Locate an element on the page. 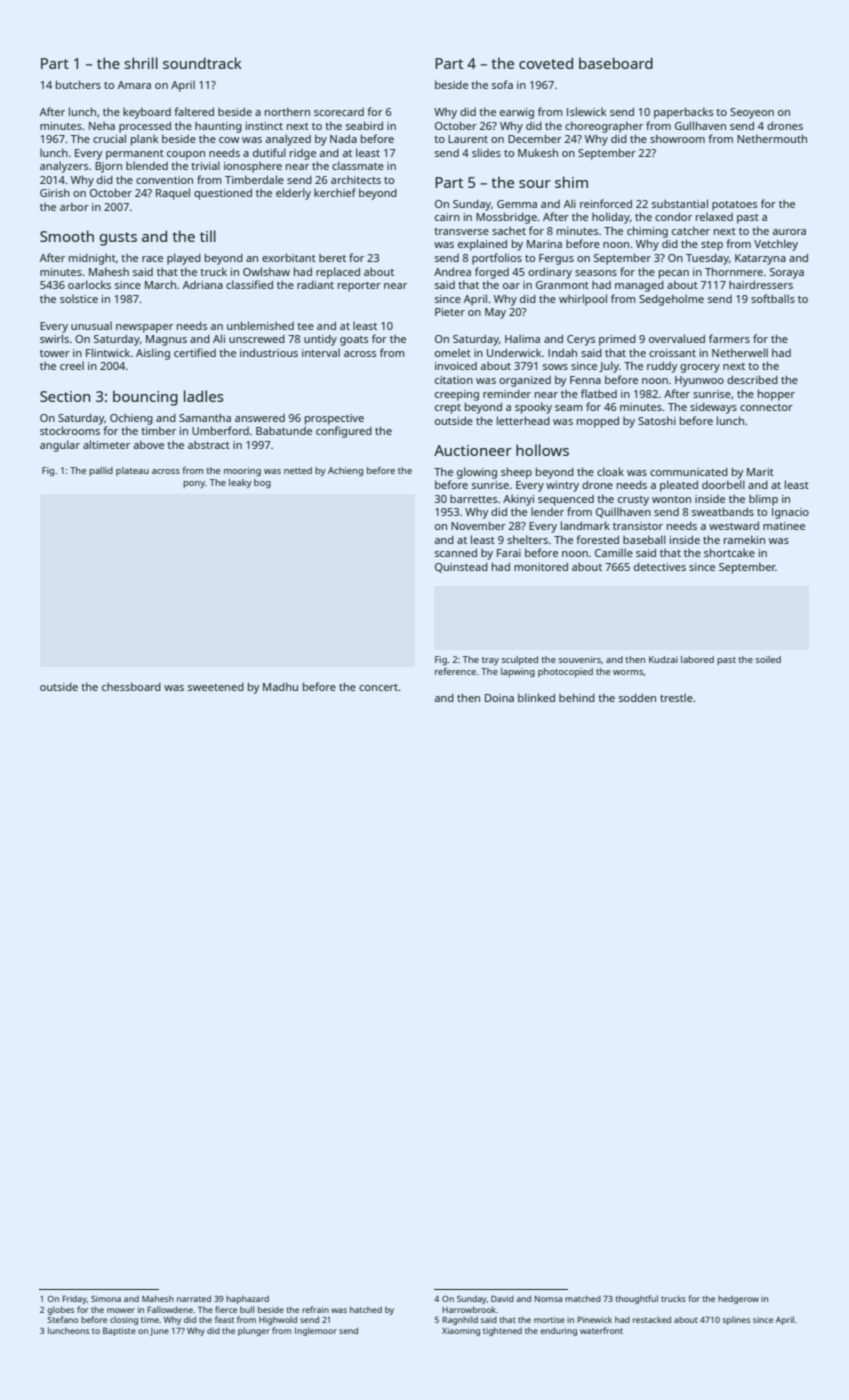 The height and width of the page is (1400, 849). soiled is located at coordinates (768, 659).
